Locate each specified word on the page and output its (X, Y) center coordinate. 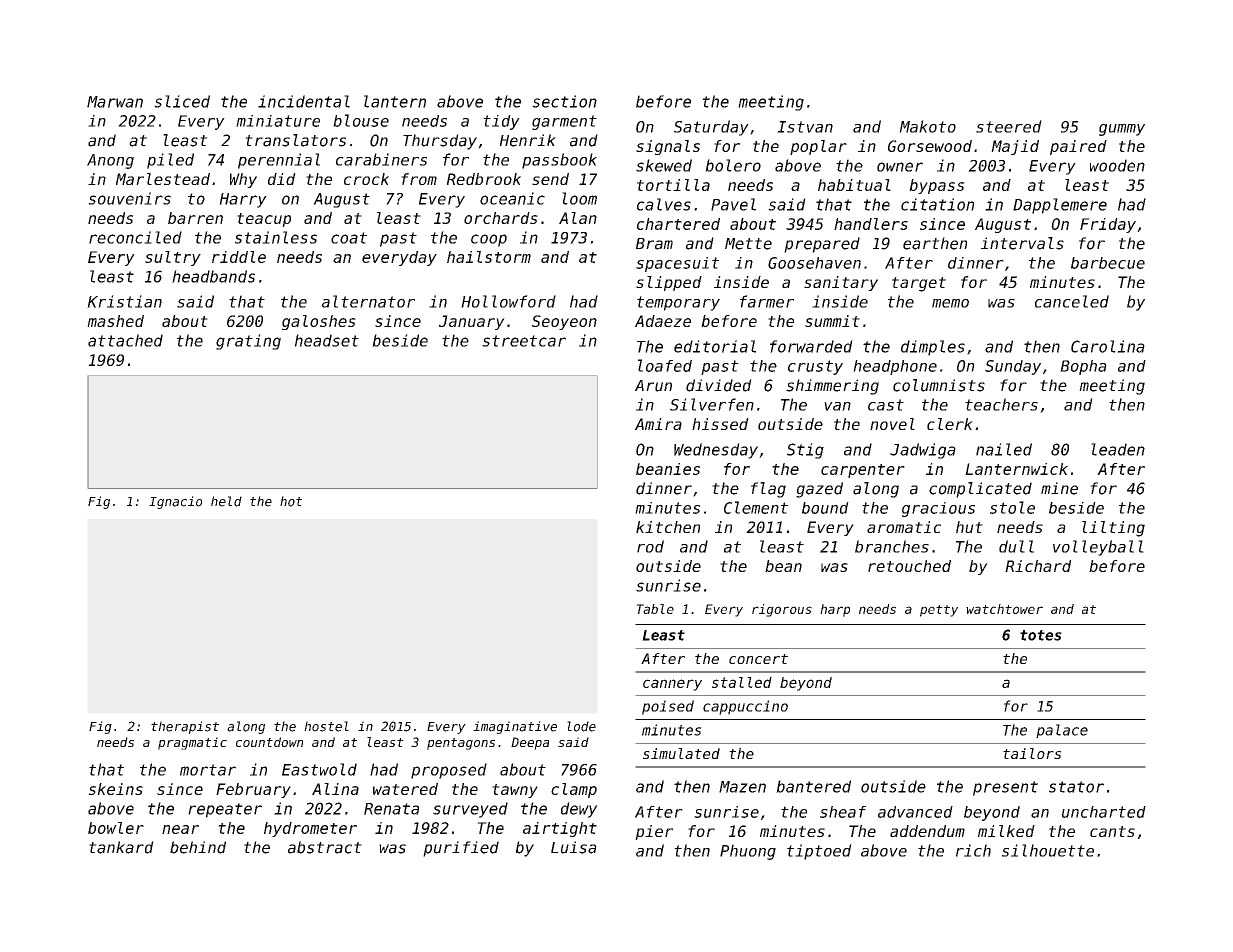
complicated (980, 490)
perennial (279, 161)
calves (664, 204)
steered (1009, 126)
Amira (658, 424)
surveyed (470, 810)
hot (291, 501)
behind (198, 847)
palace (1062, 731)
